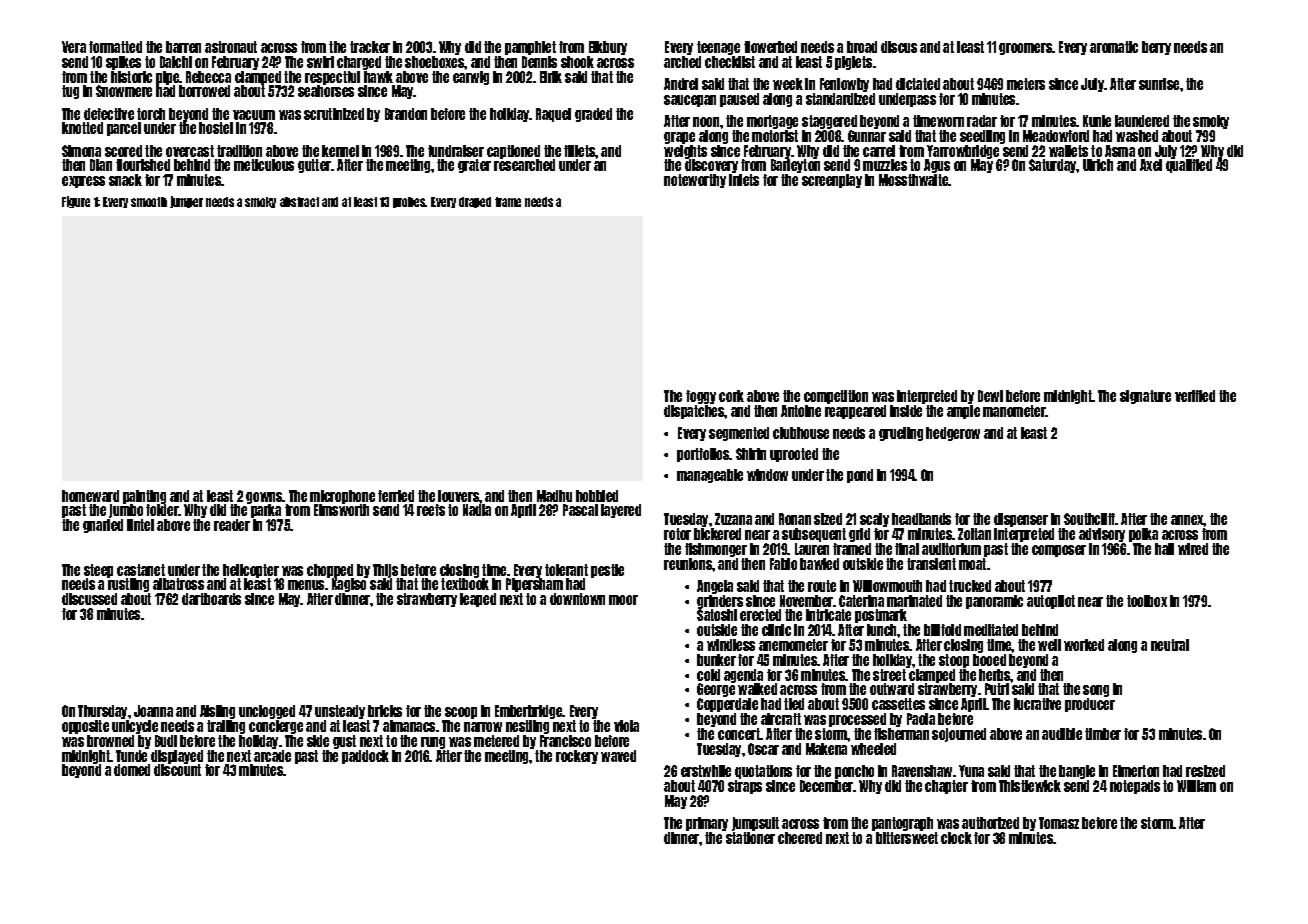  I want to click on domed, so click(132, 770).
